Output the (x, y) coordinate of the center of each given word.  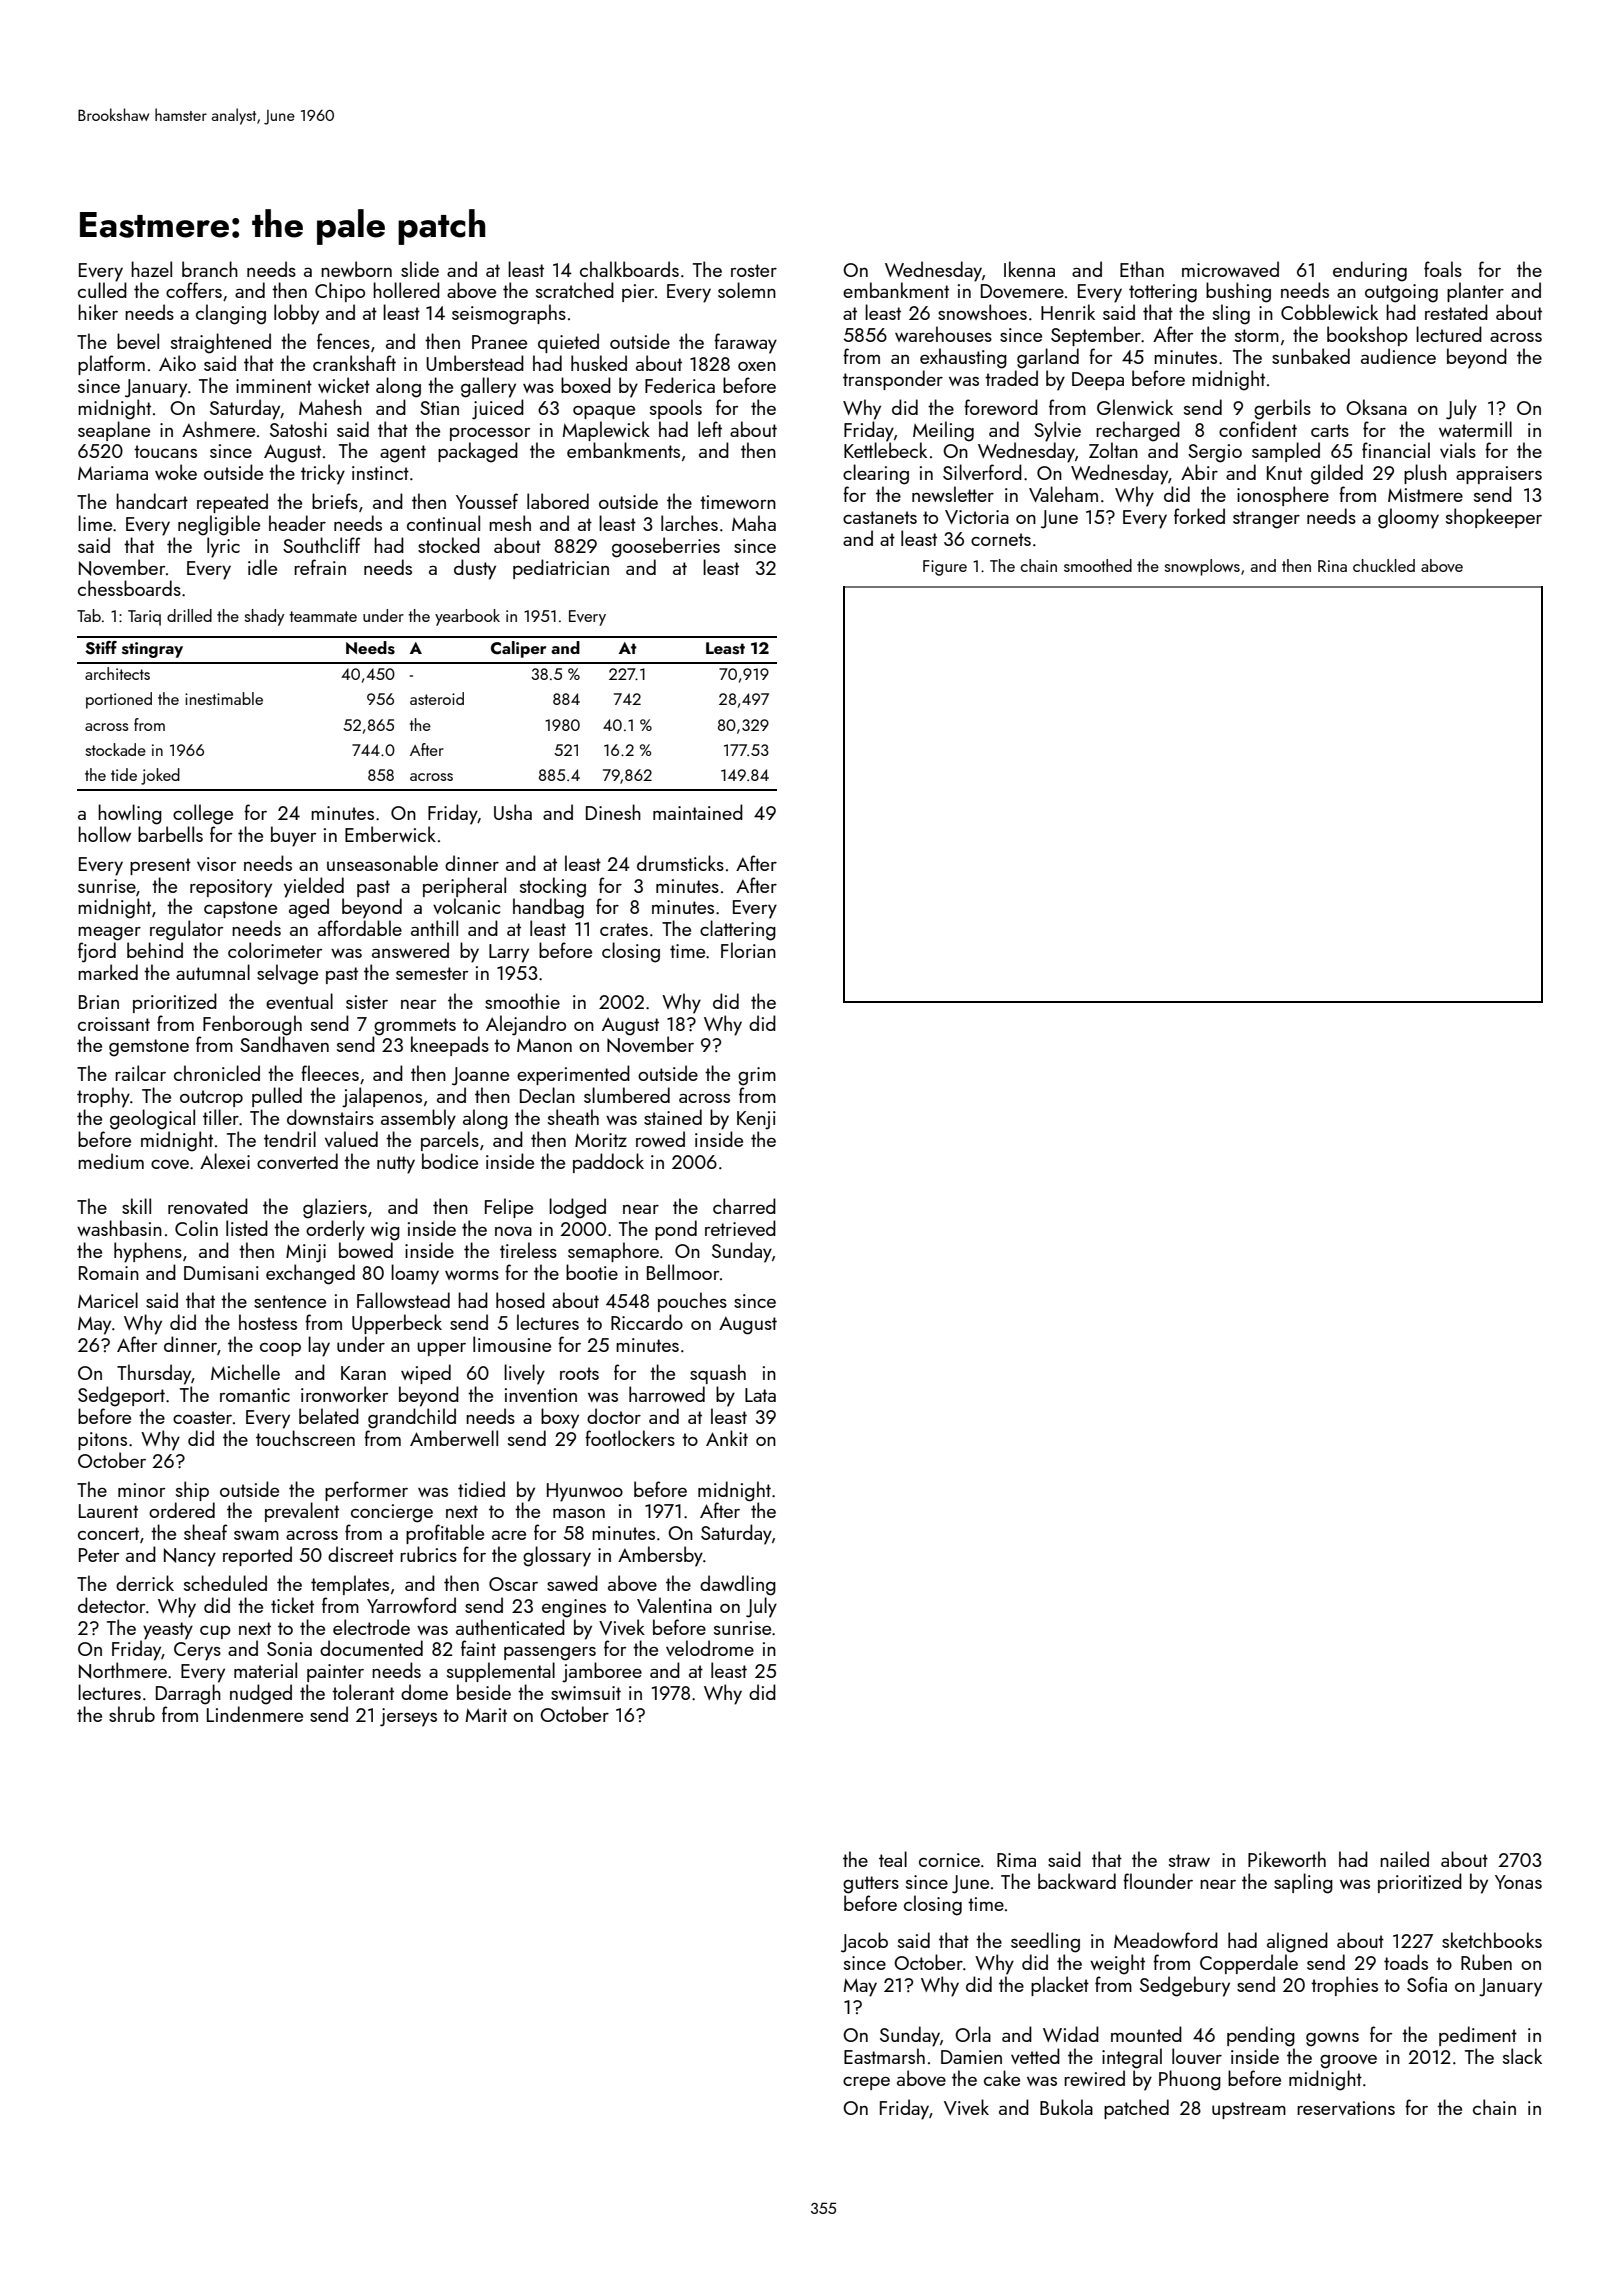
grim (757, 1076)
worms (472, 1275)
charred (744, 1206)
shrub (132, 1714)
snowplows (1202, 567)
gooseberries (666, 547)
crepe (866, 2083)
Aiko (177, 363)
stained (673, 1117)
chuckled (1384, 565)
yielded (314, 887)
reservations (1346, 2108)
